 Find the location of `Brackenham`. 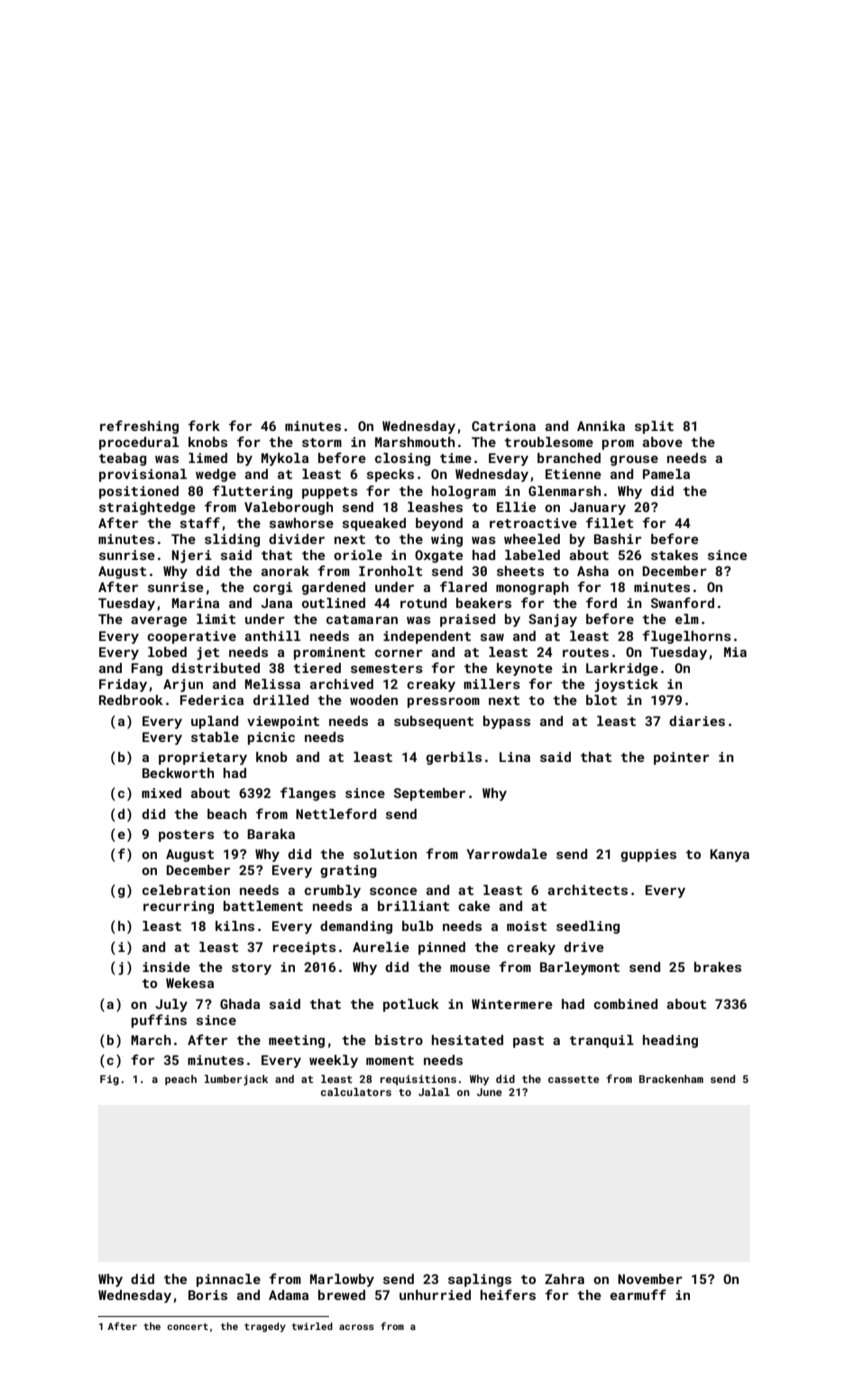

Brackenham is located at coordinates (671, 1079).
